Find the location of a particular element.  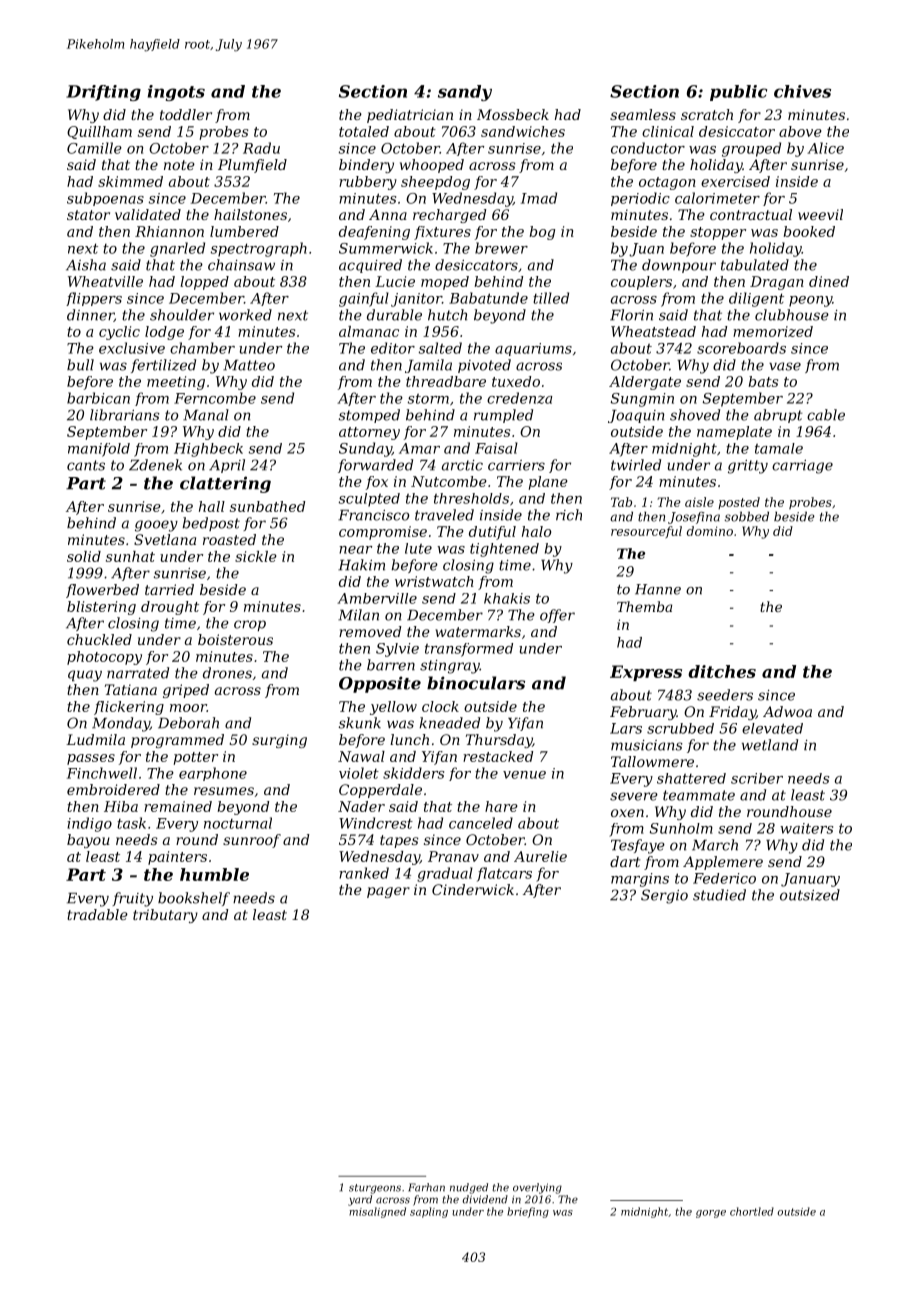

elevated is located at coordinates (772, 728).
